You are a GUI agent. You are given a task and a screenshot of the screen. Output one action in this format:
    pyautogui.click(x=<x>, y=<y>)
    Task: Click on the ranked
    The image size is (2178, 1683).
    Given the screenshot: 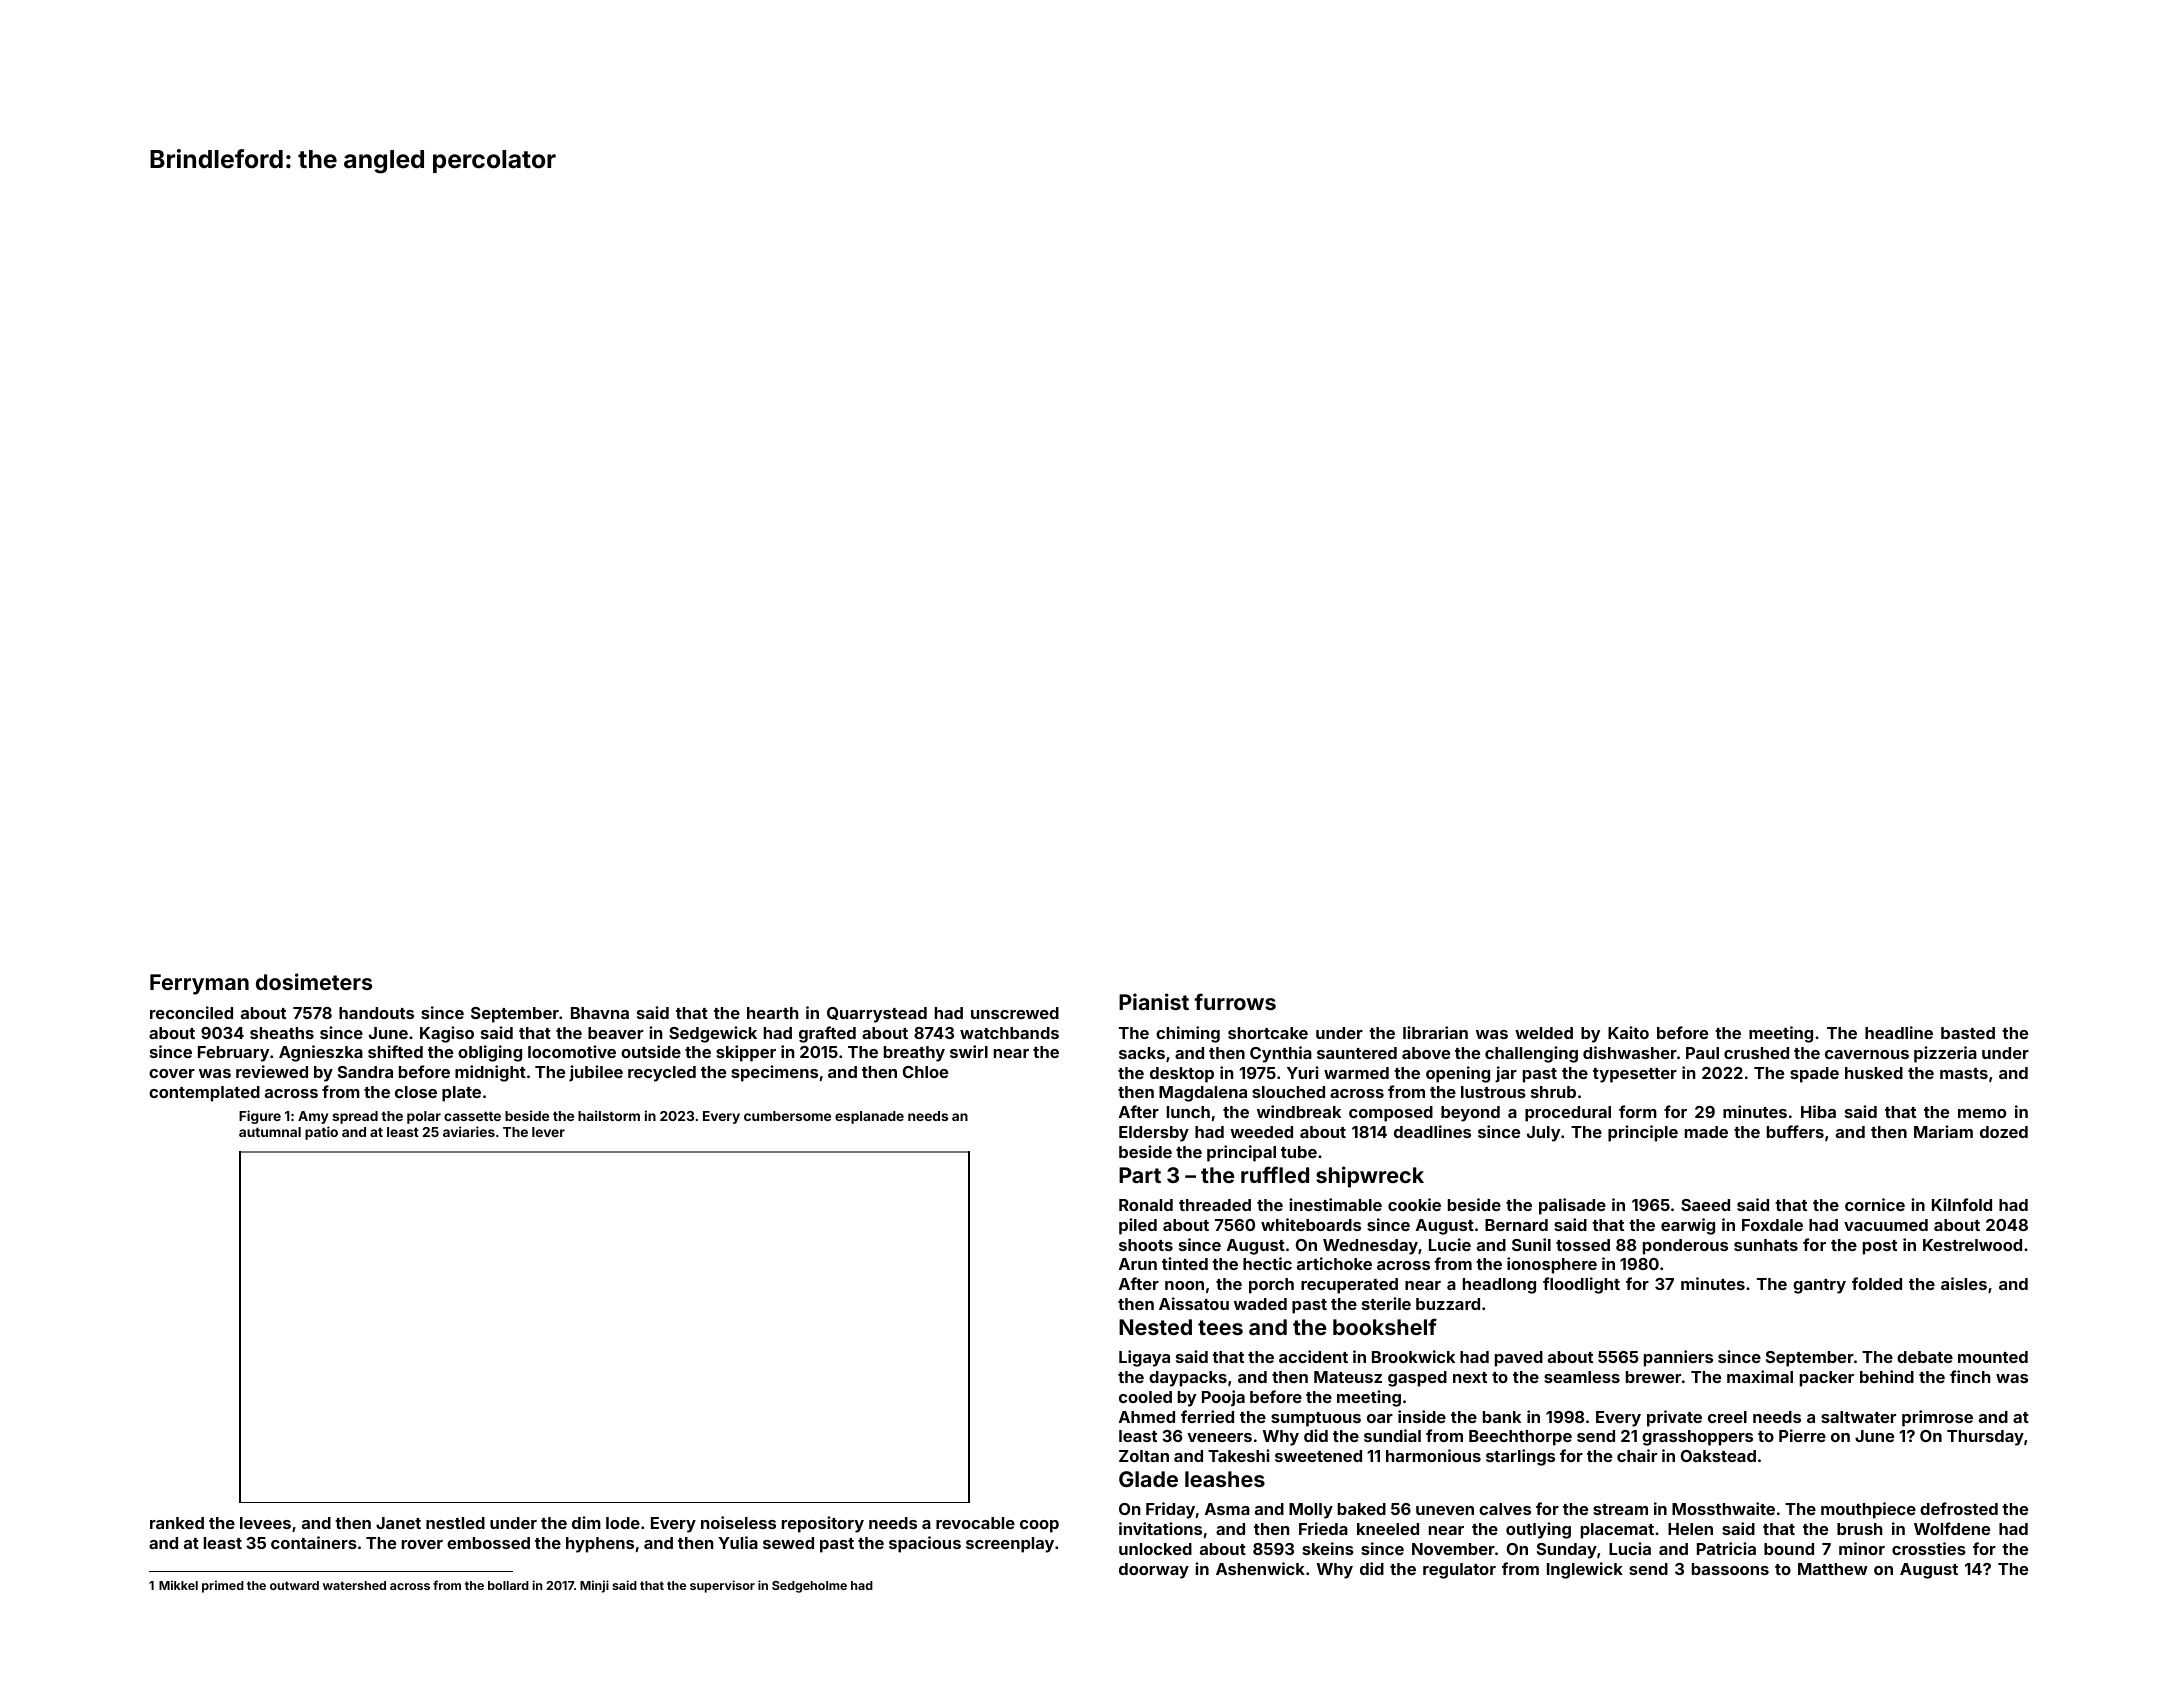 What is the action you would take?
    pyautogui.click(x=177, y=1523)
